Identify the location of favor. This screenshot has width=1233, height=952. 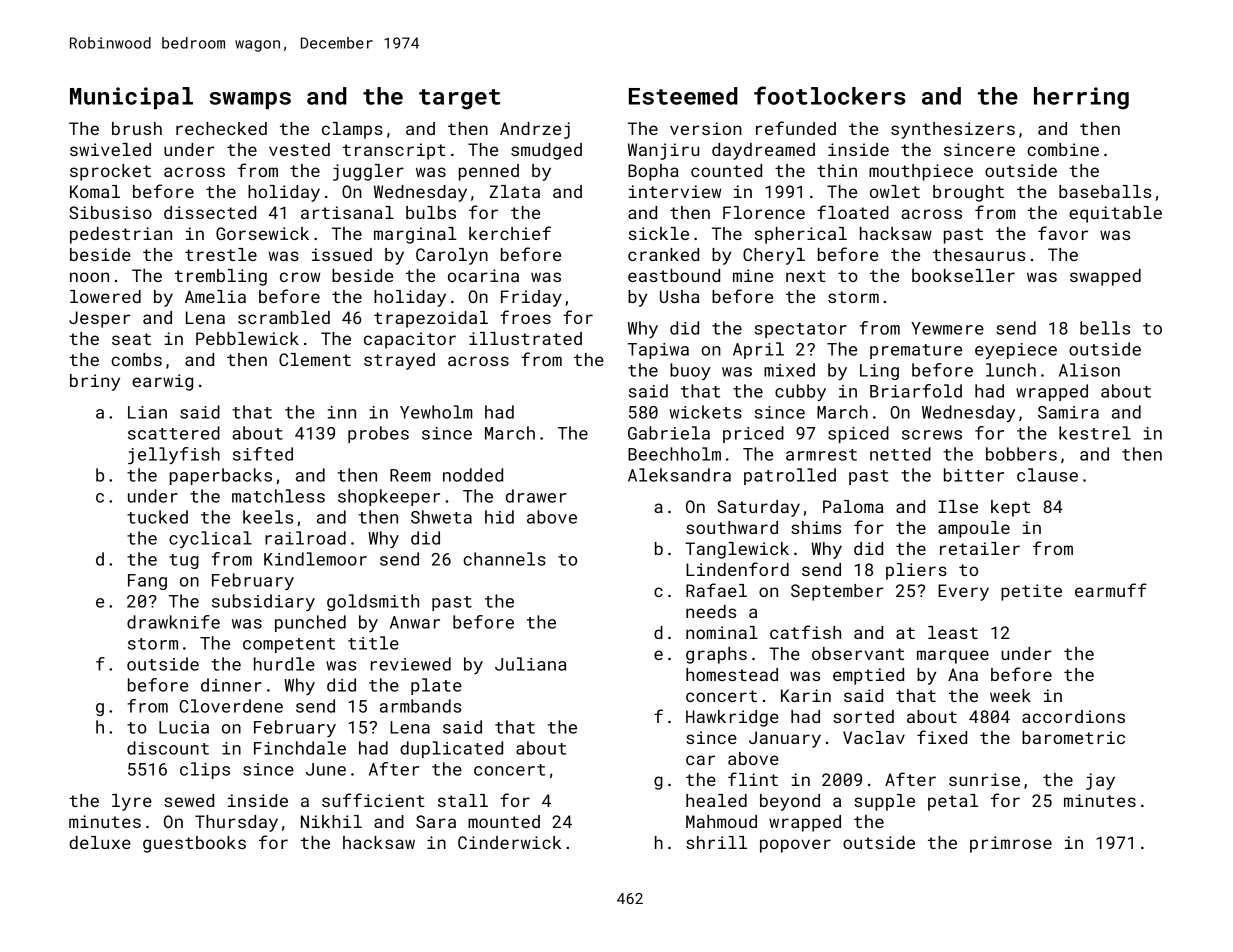
(1063, 233).
